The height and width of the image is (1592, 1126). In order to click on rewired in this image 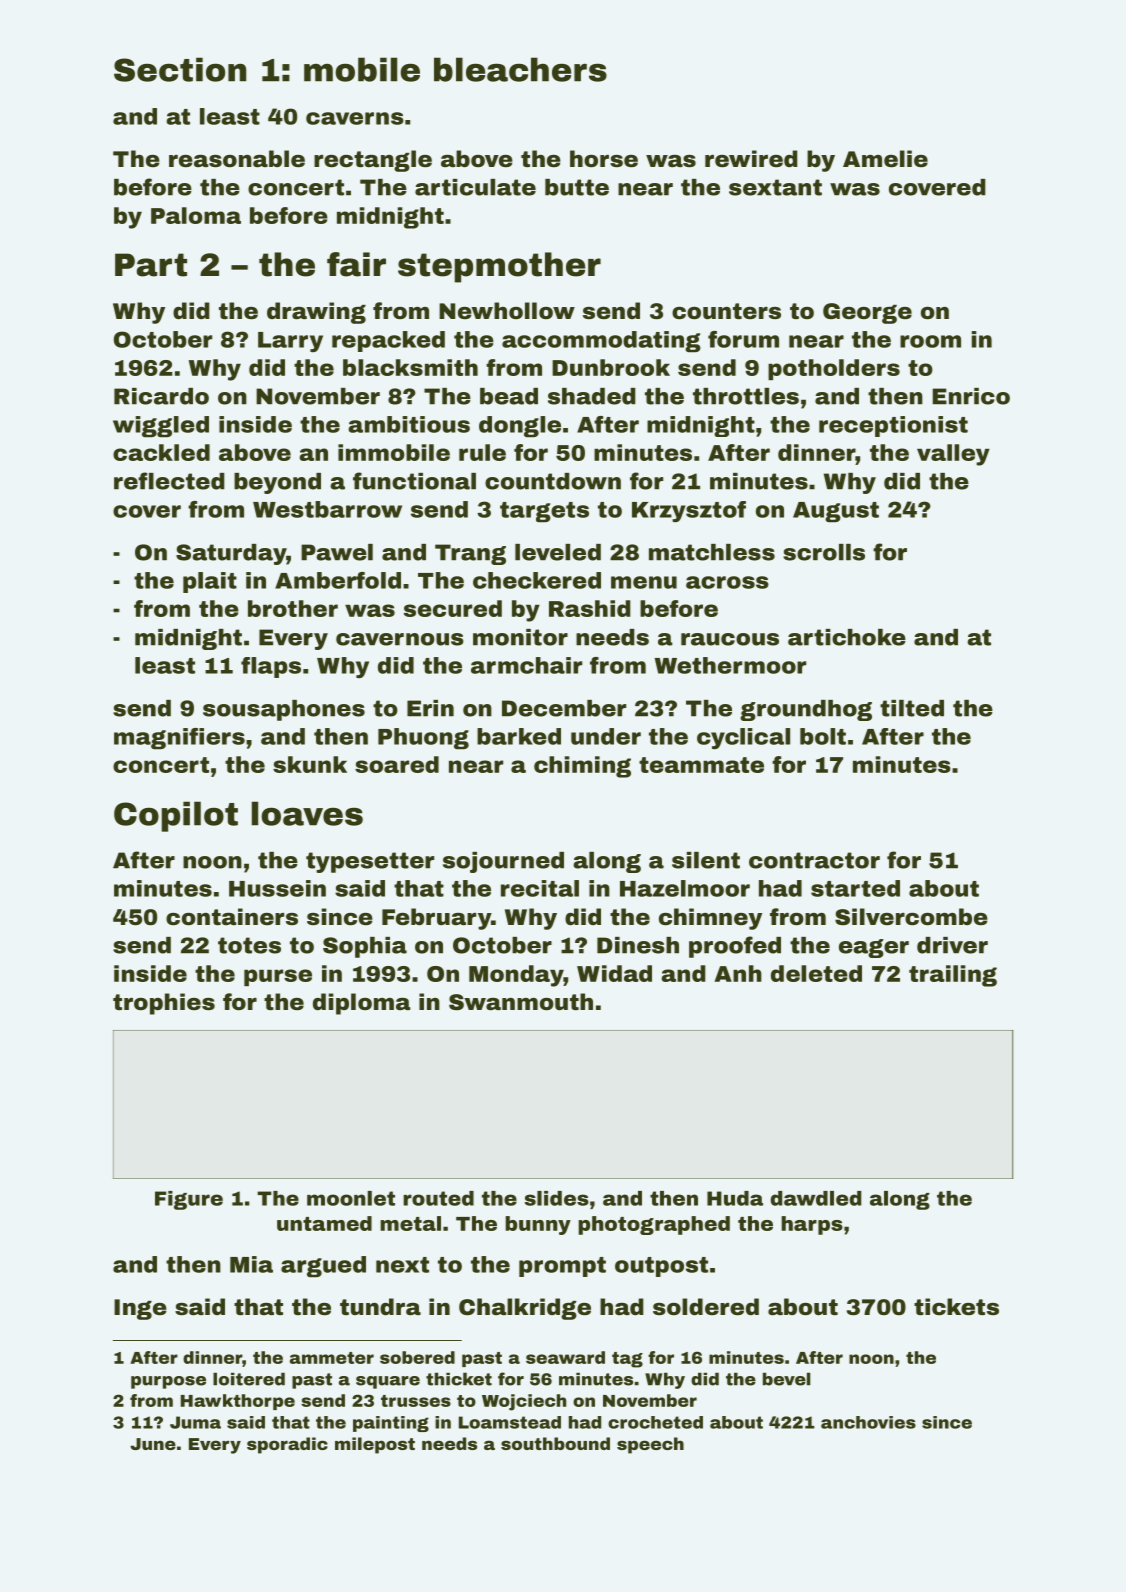, I will do `click(751, 159)`.
